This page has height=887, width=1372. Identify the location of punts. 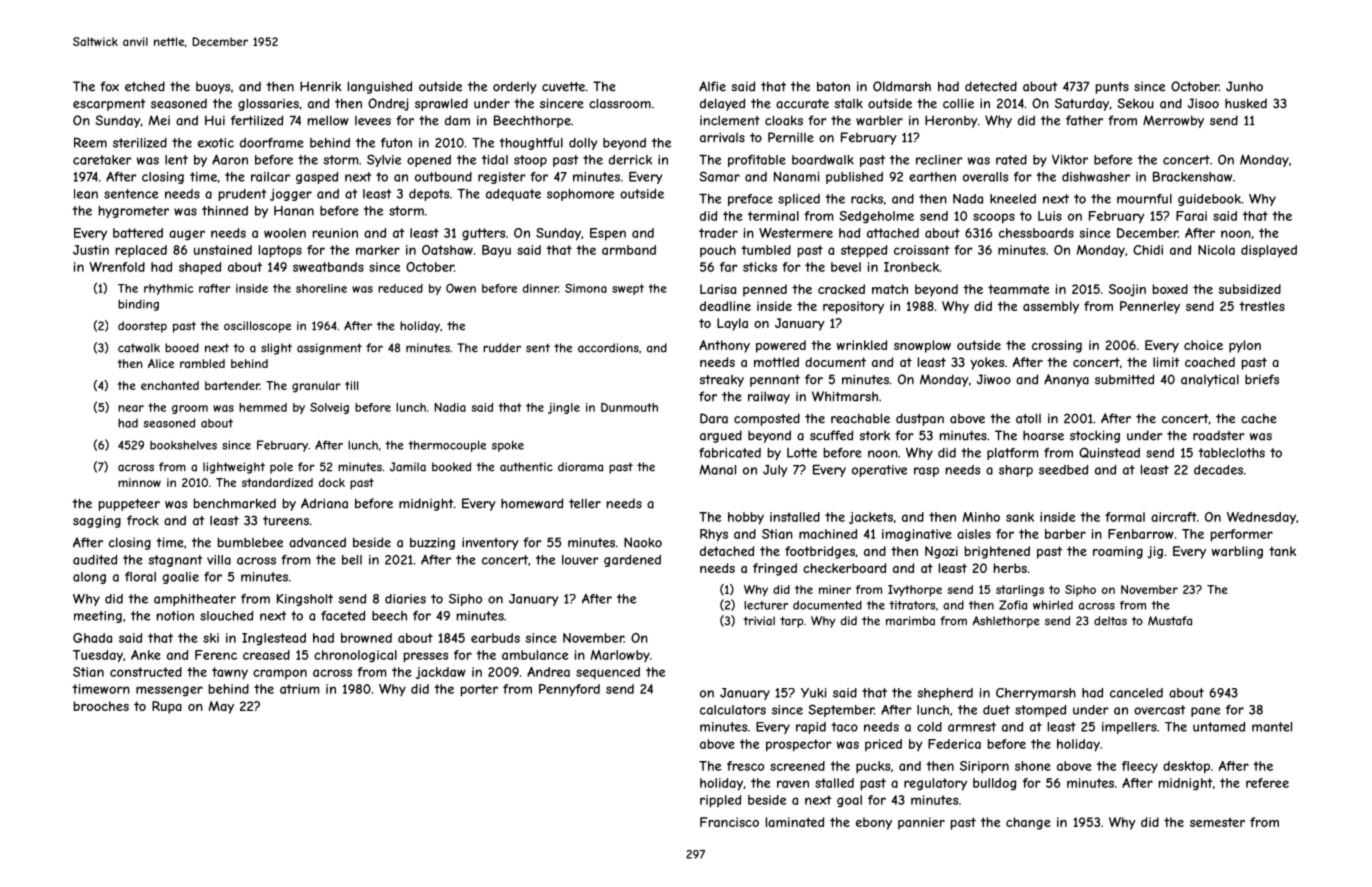
(1112, 88).
